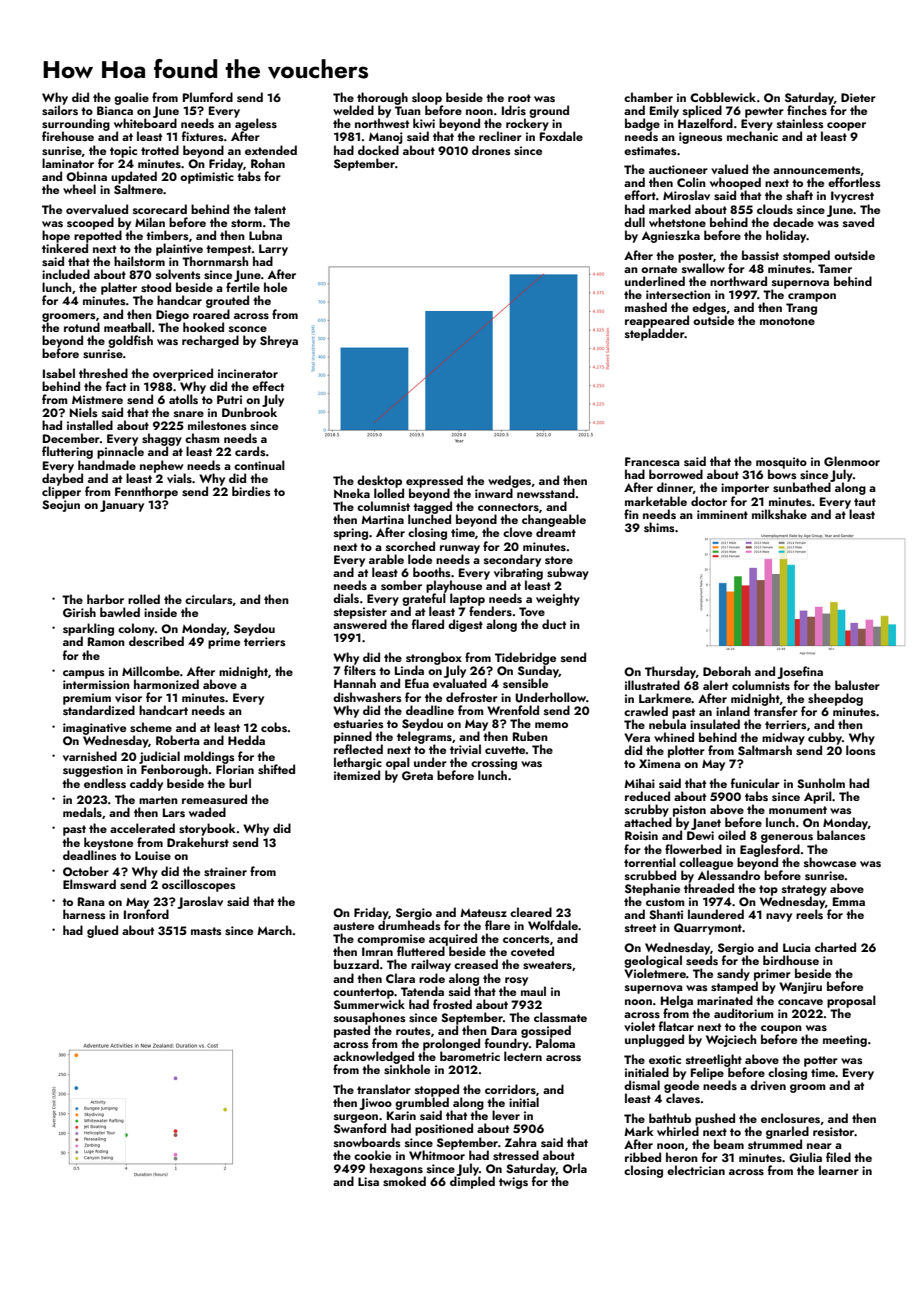 The image size is (924, 1308). What do you see at coordinates (370, 1018) in the page?
I see `sousaphones` at bounding box center [370, 1018].
